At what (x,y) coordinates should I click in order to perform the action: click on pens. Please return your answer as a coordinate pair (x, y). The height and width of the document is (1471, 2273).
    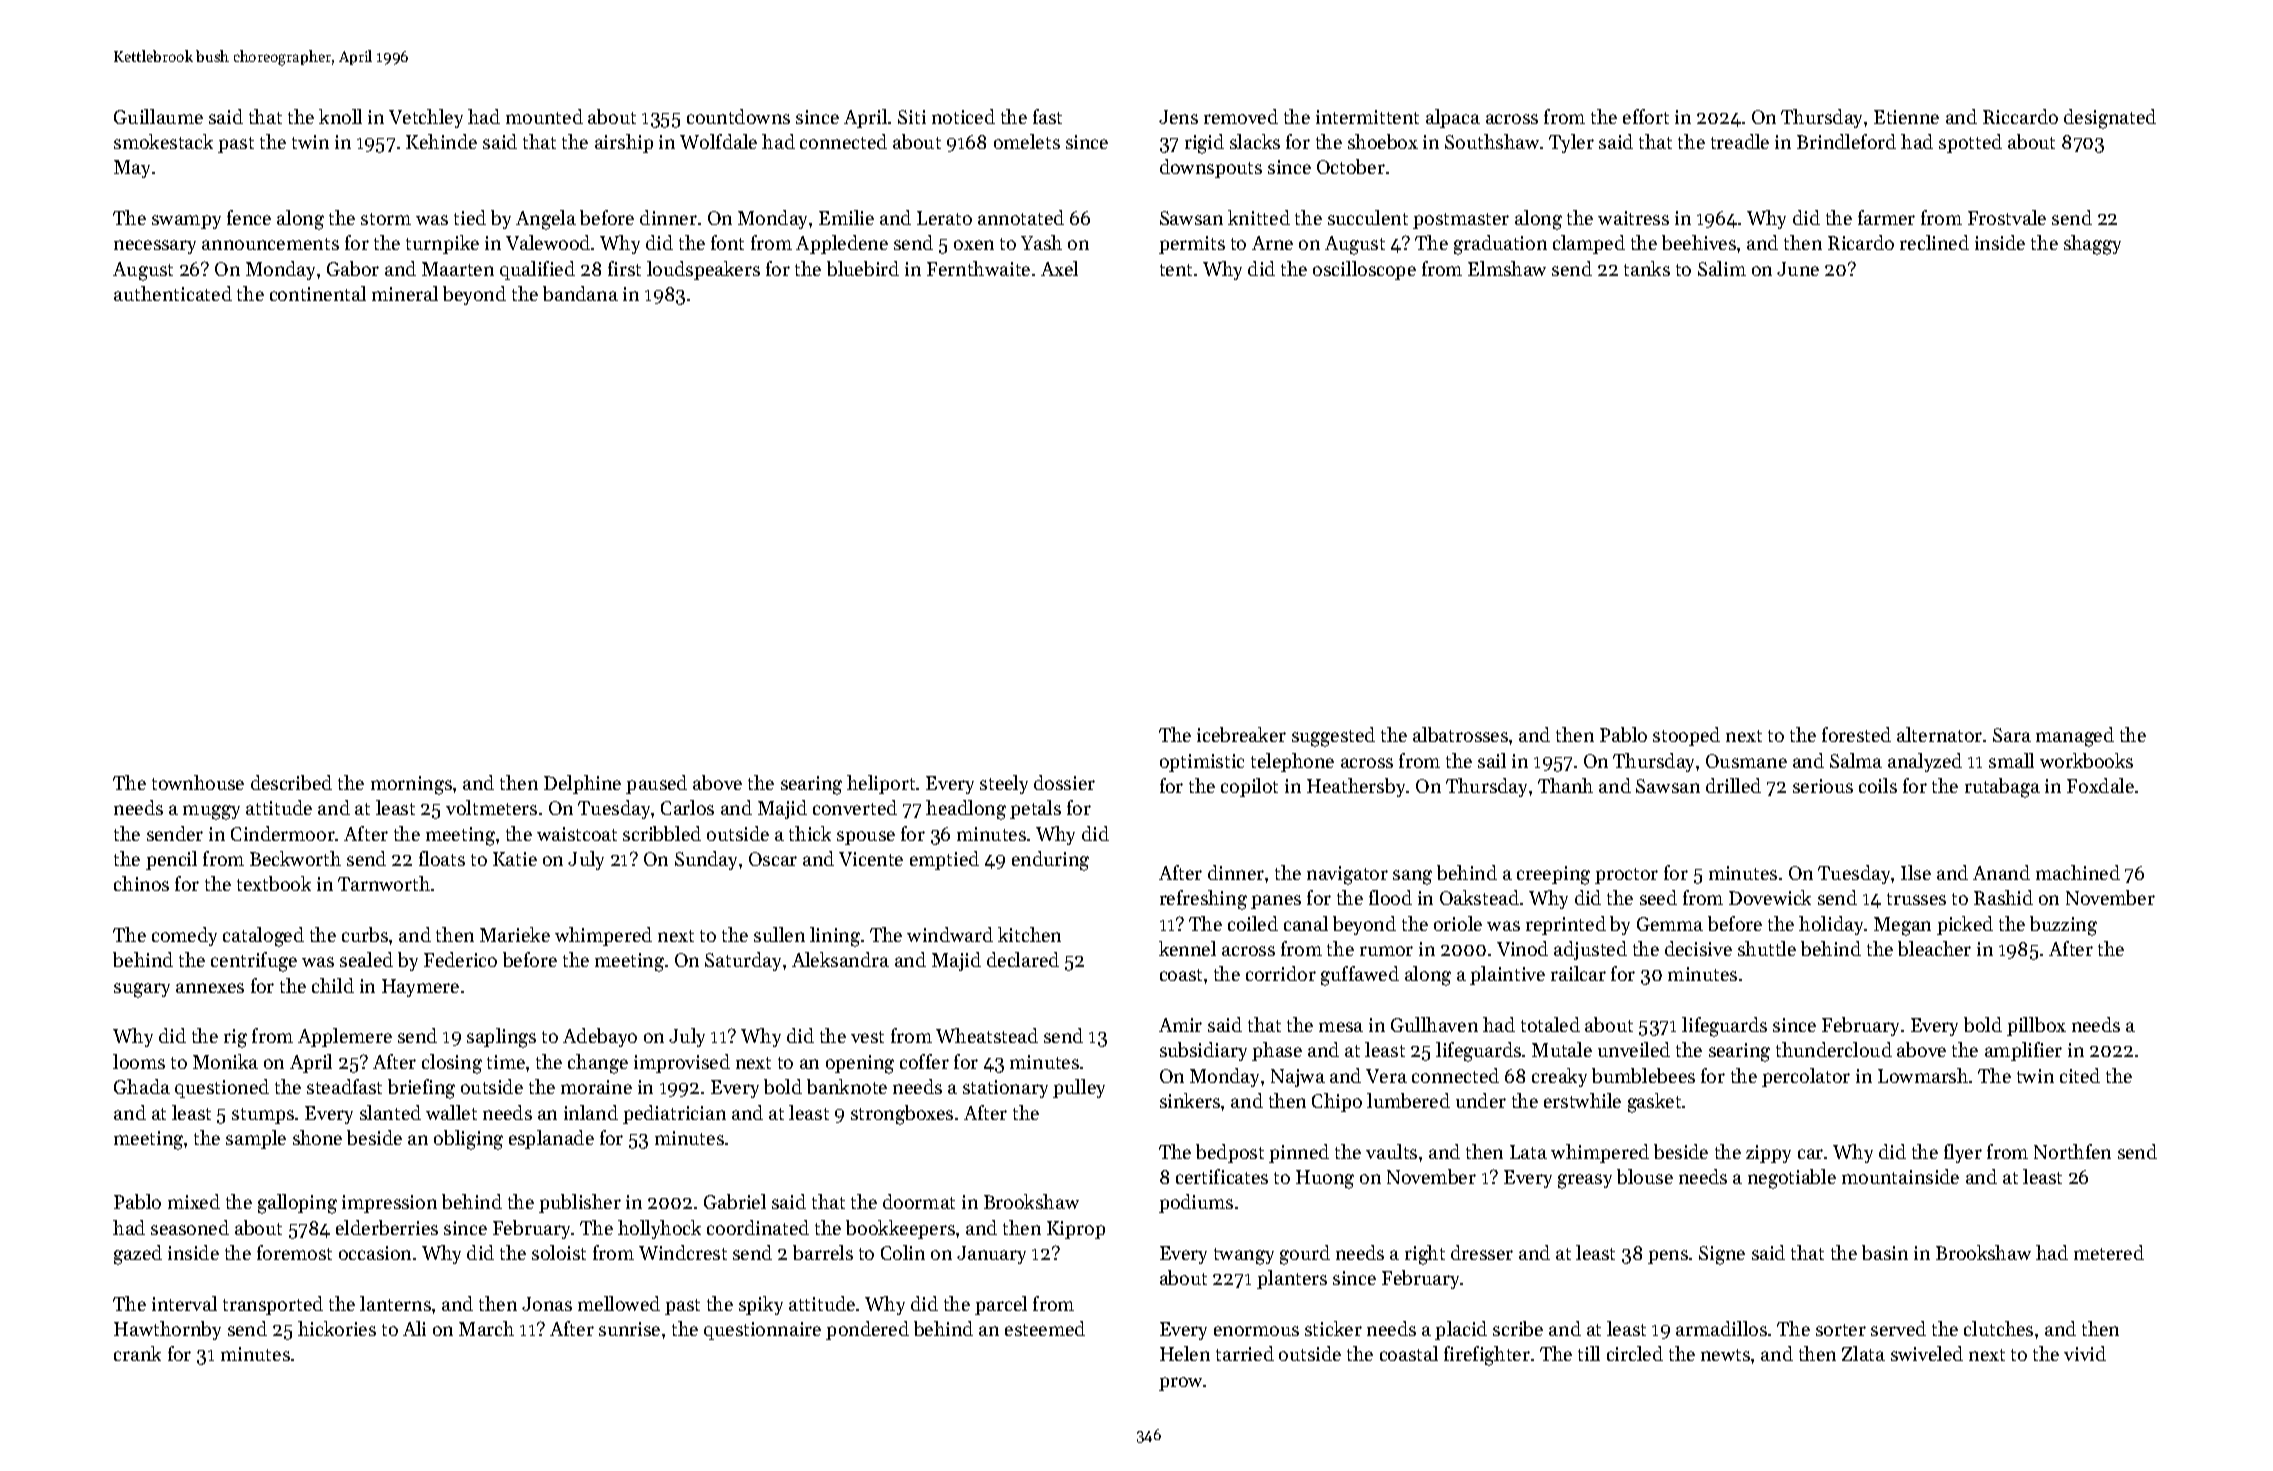
    Looking at the image, I should click on (1668, 1257).
